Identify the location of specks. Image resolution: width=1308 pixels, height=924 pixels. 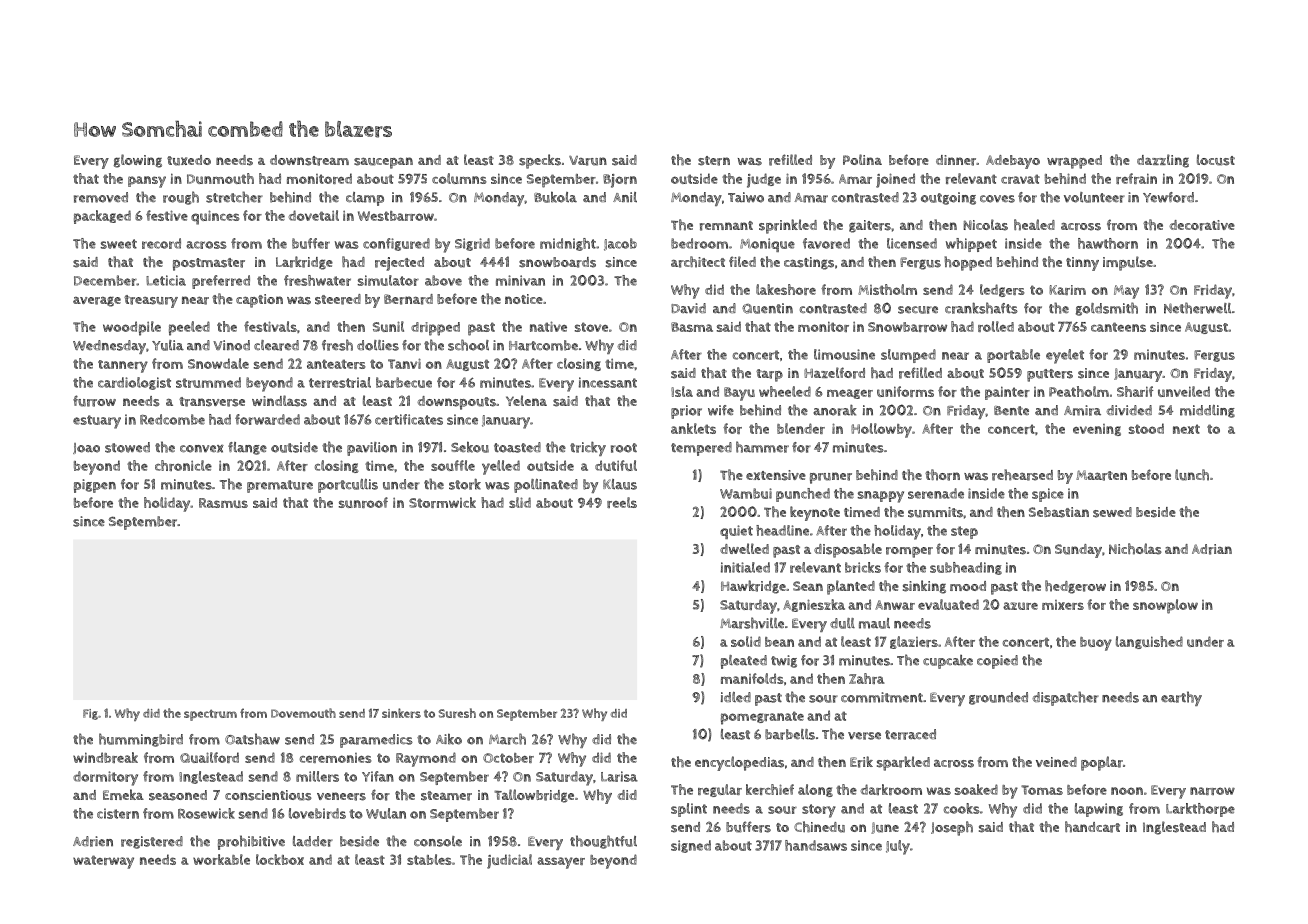
(540, 161).
